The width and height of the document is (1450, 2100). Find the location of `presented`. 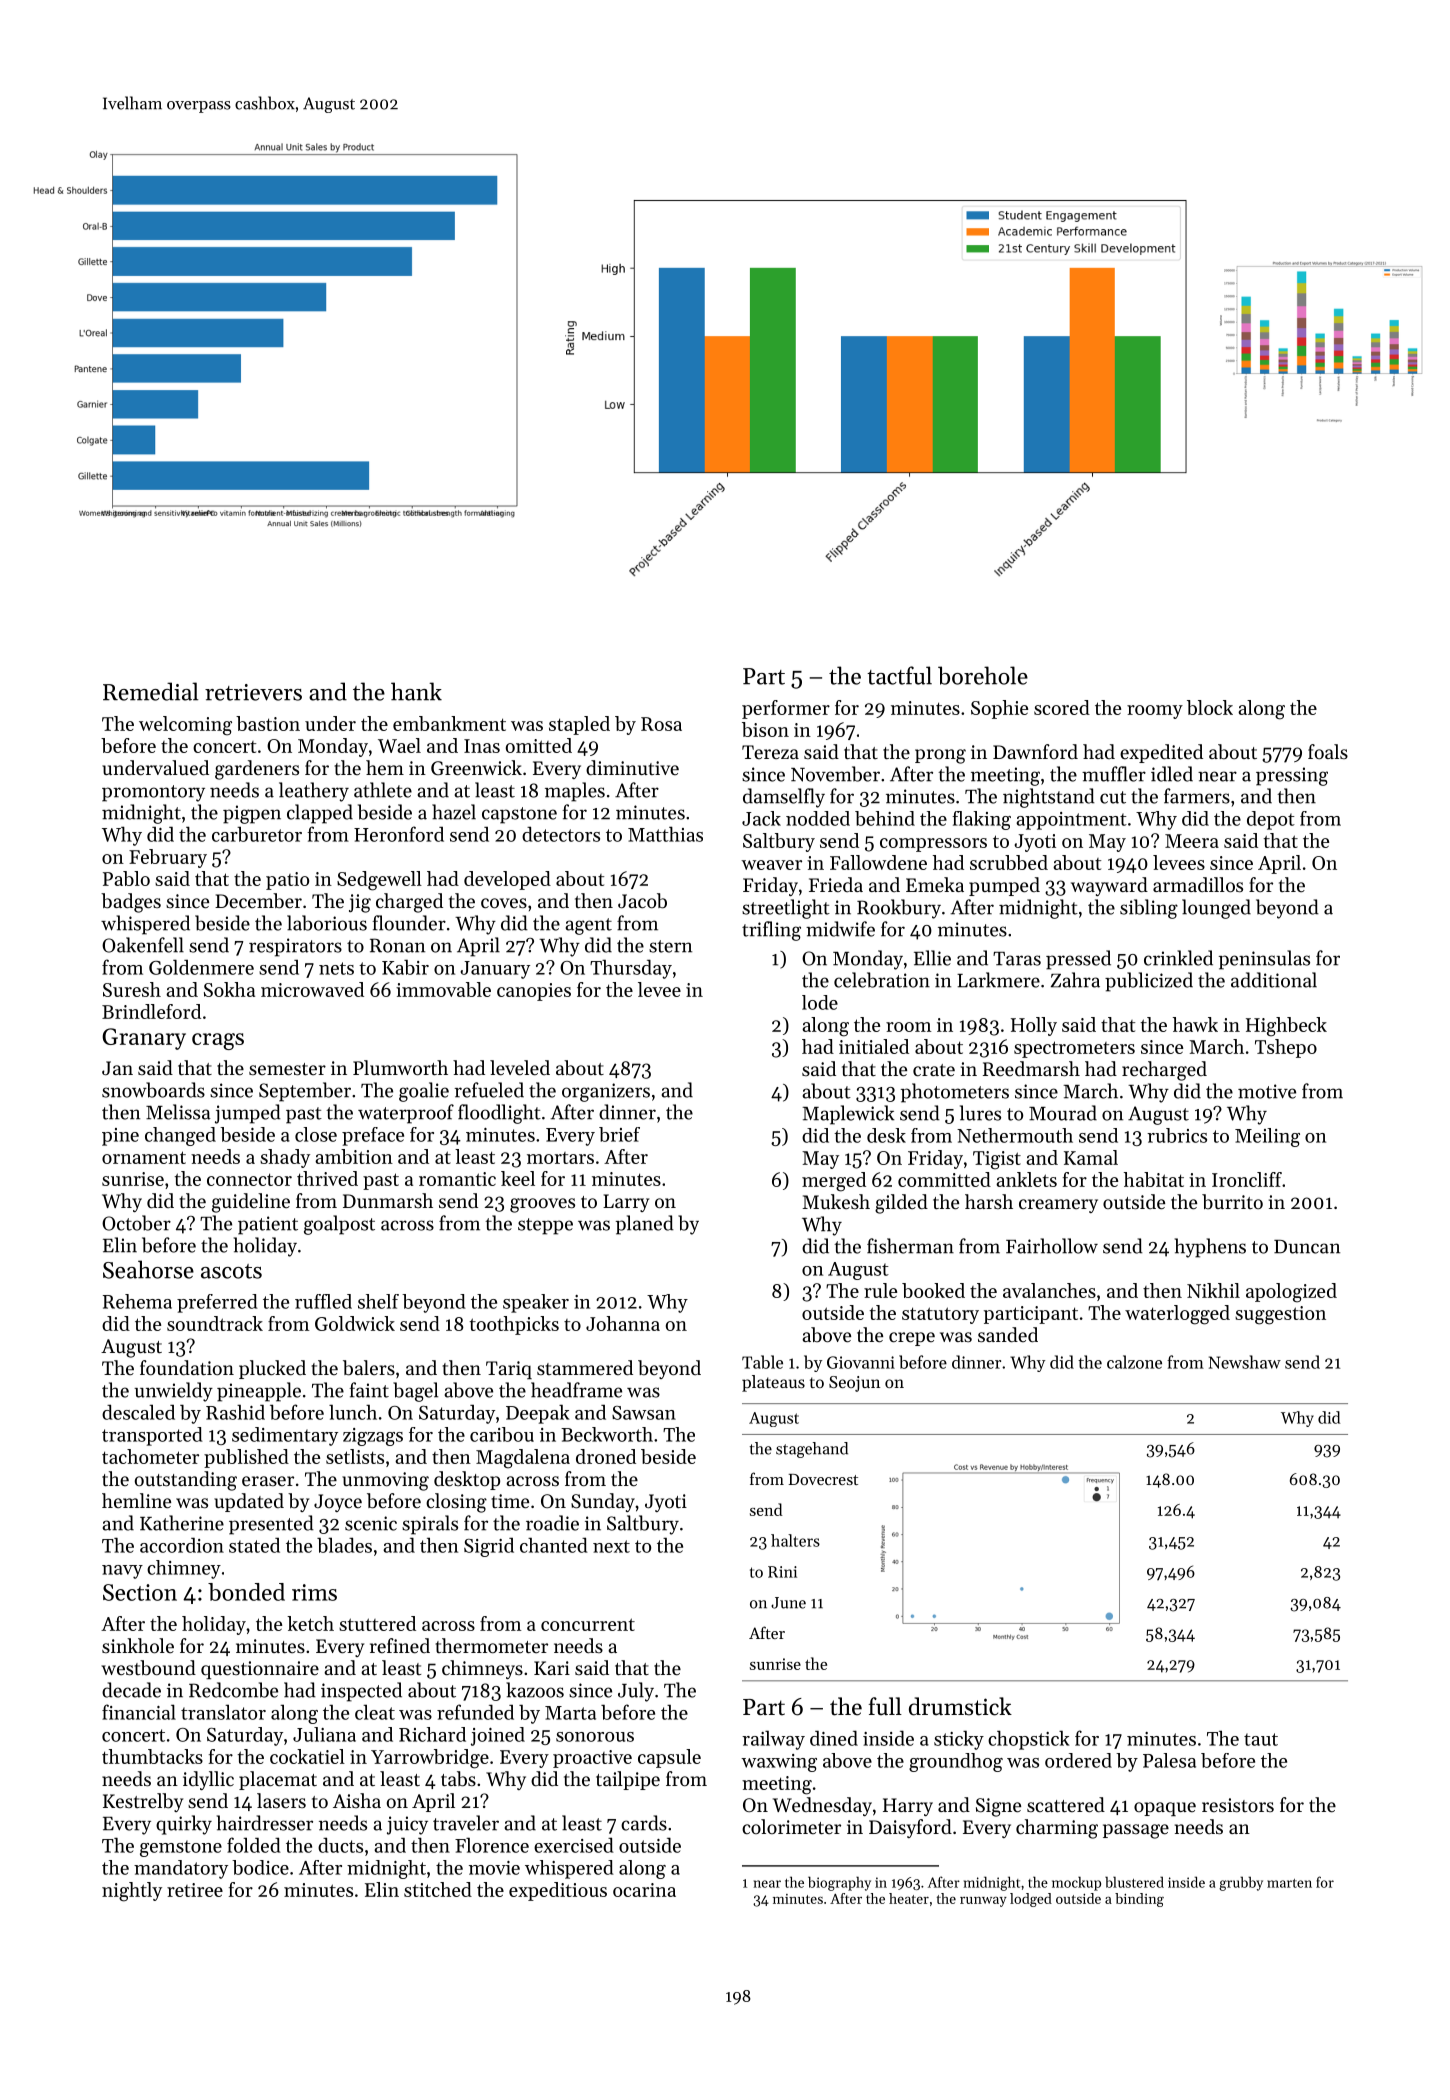

presented is located at coordinates (271, 1525).
